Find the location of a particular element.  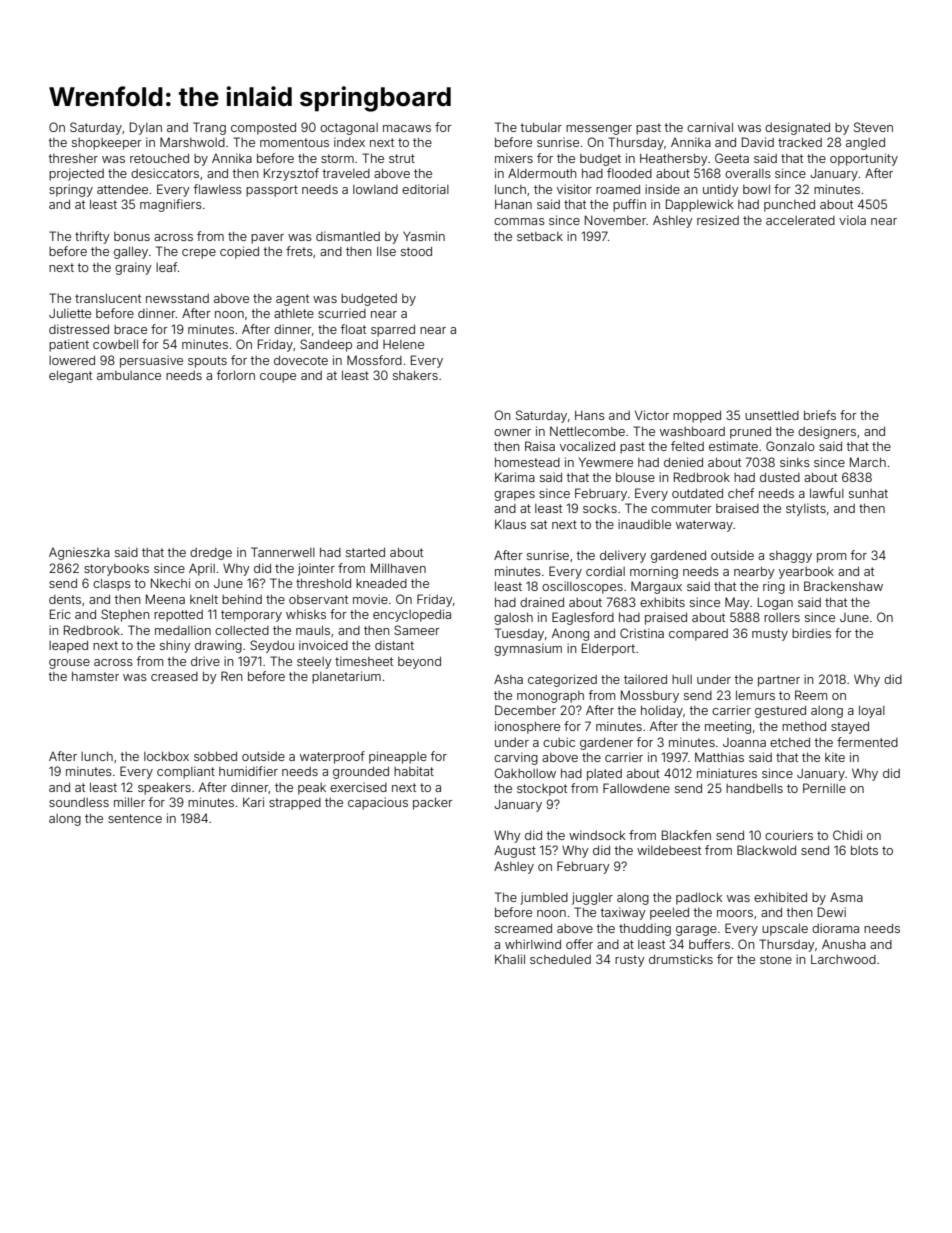

stylists is located at coordinates (806, 509).
